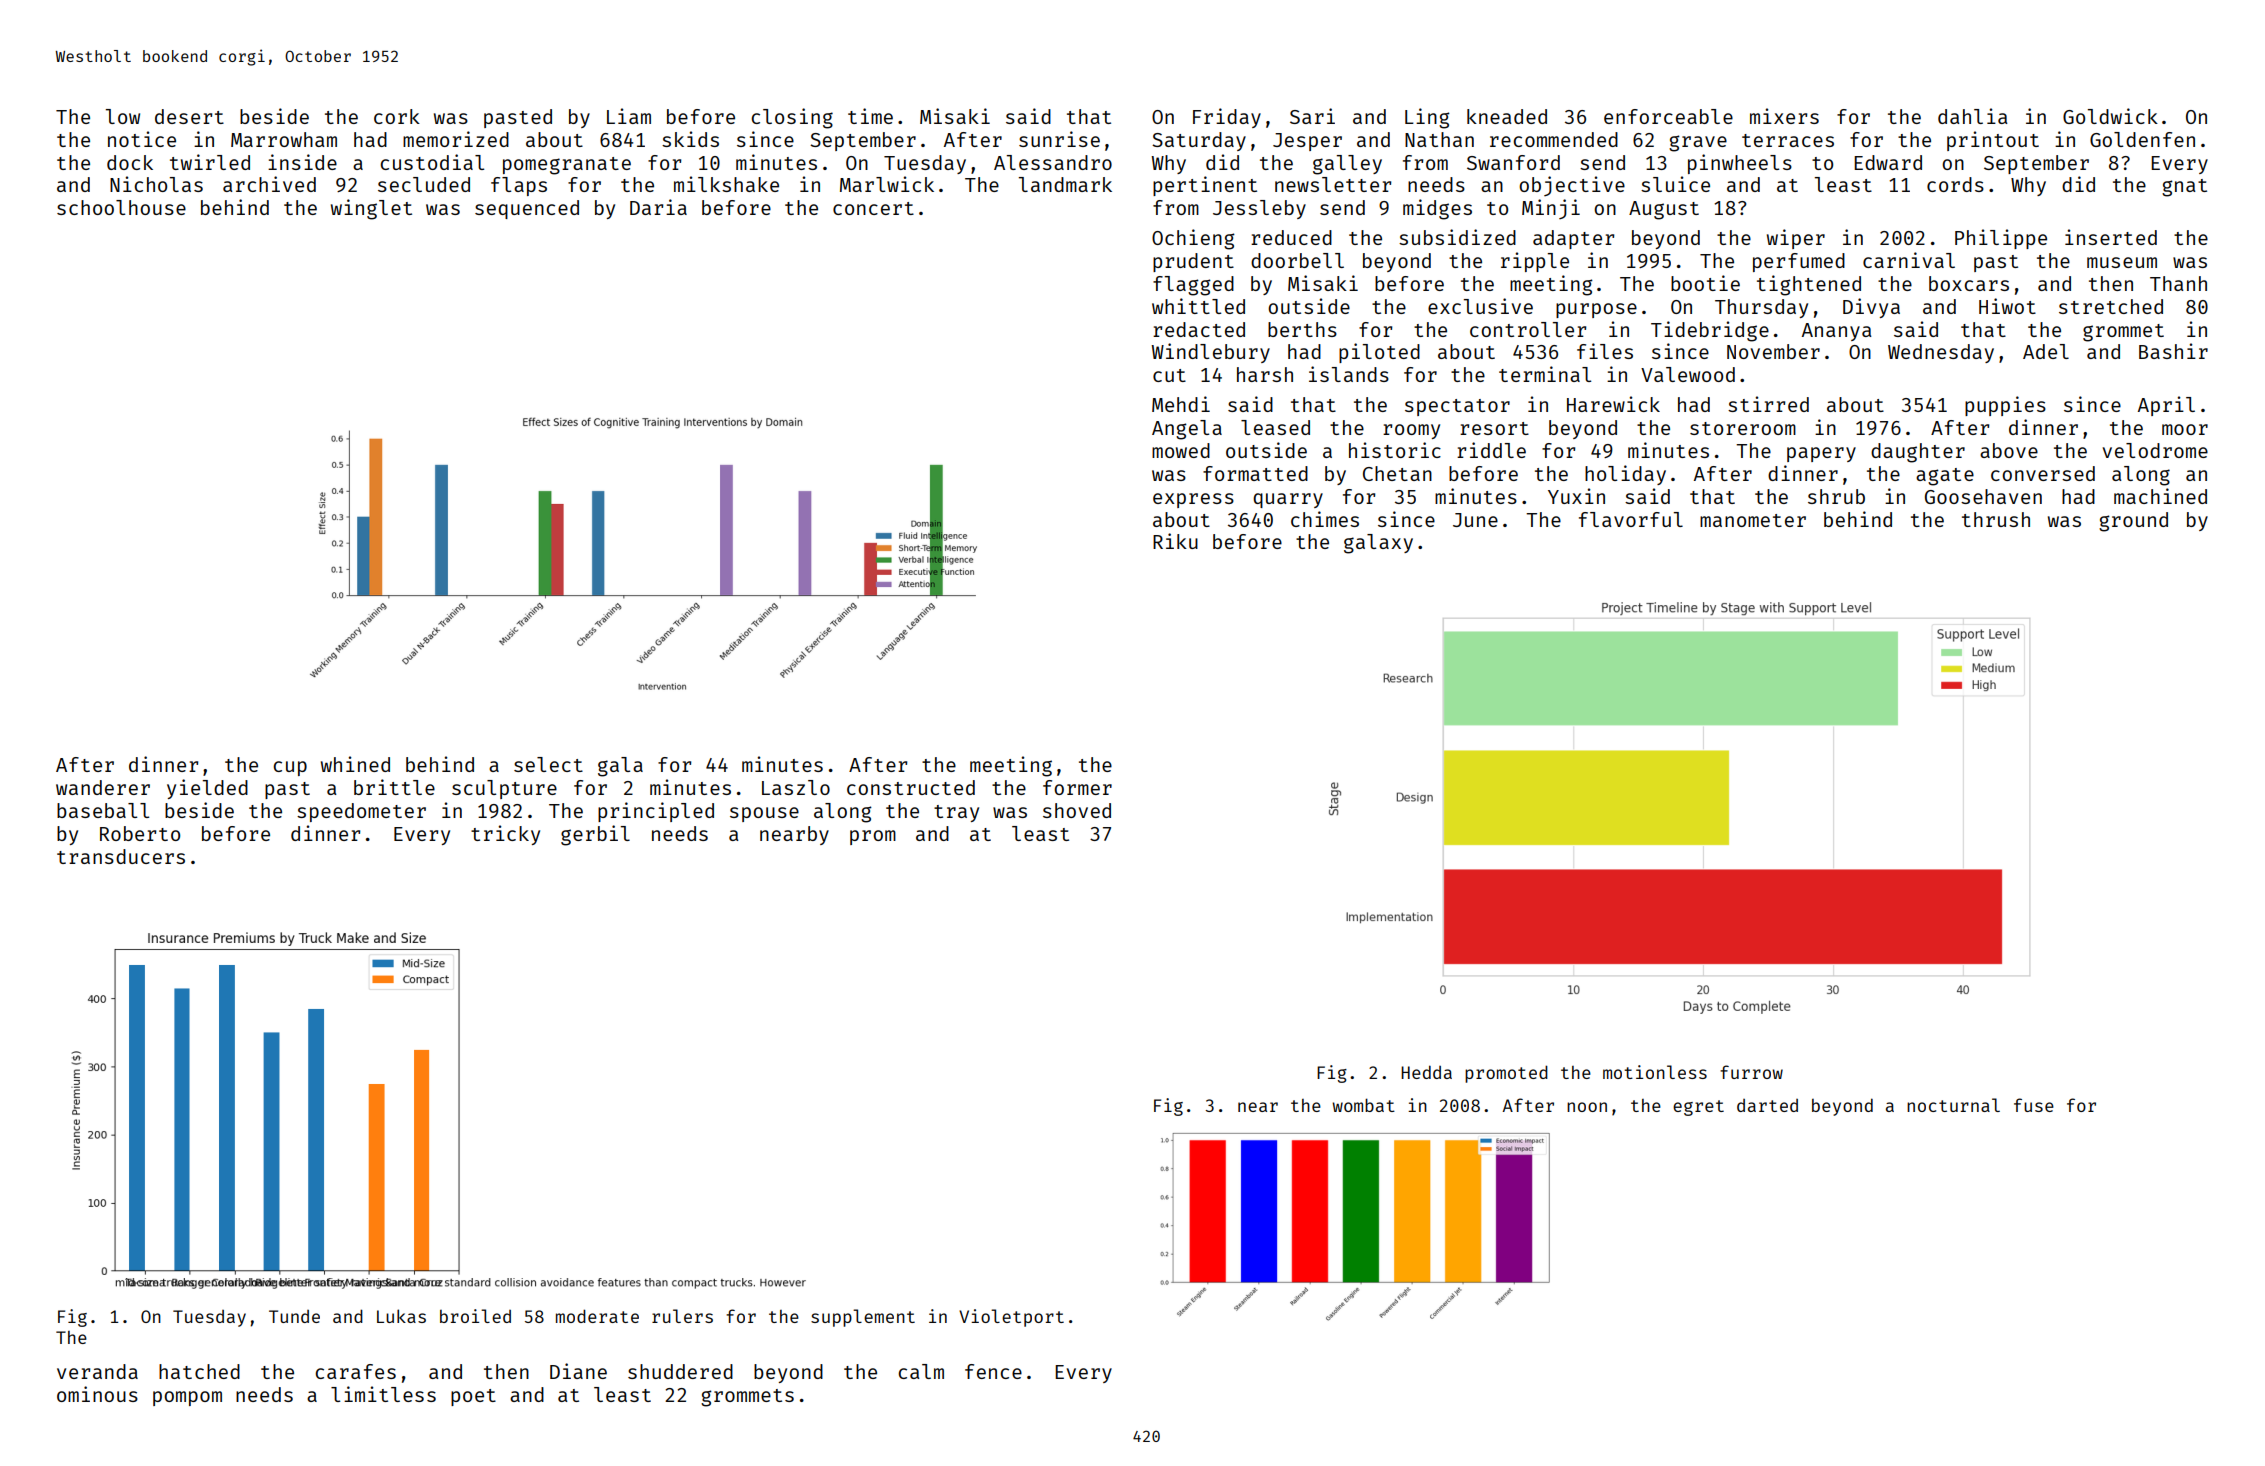 The image size is (2265, 1466). What do you see at coordinates (792, 118) in the screenshot?
I see `closing` at bounding box center [792, 118].
